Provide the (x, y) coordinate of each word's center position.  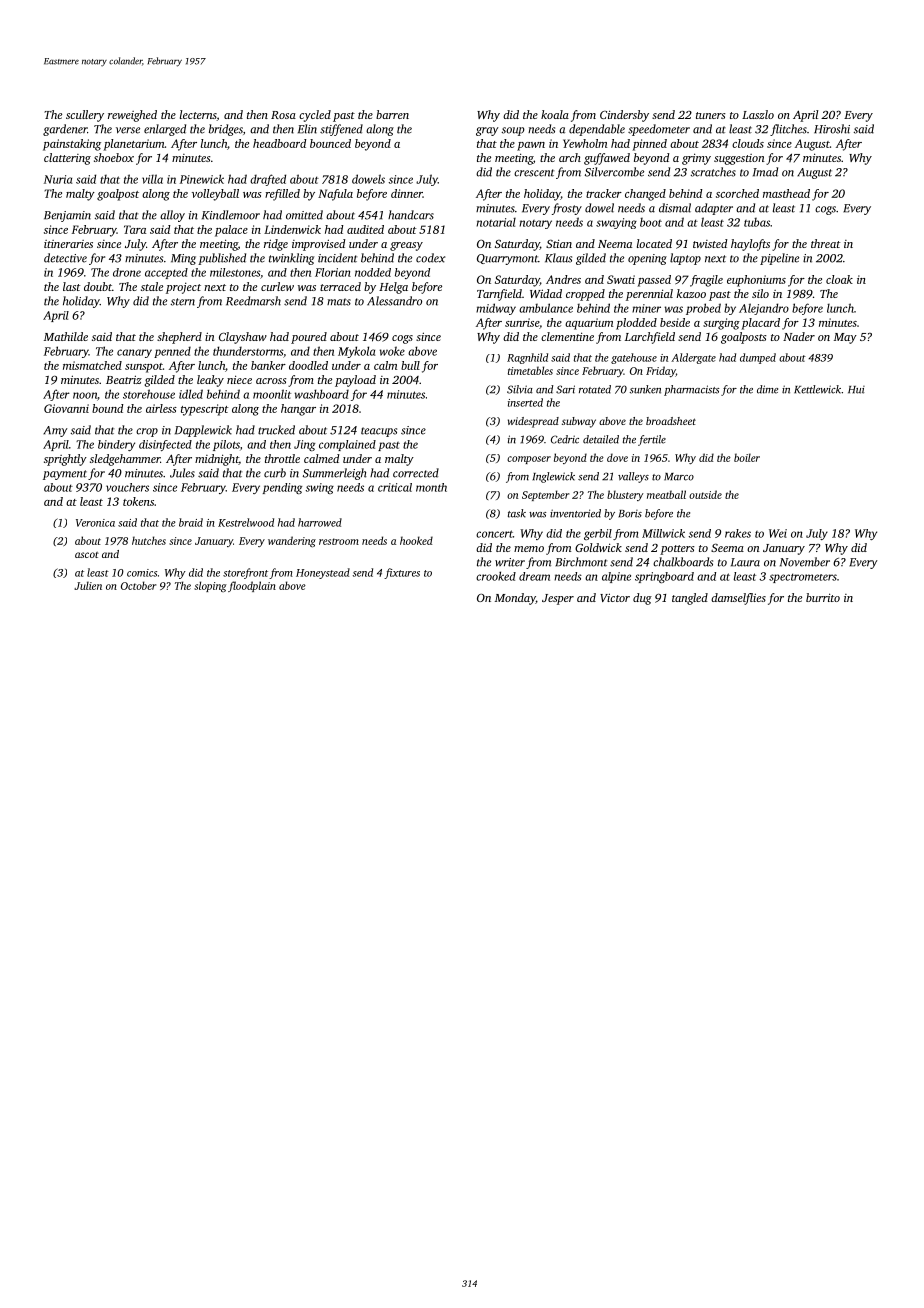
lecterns (198, 115)
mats (339, 302)
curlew (277, 286)
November (805, 562)
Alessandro (394, 301)
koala (555, 114)
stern (183, 302)
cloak (839, 279)
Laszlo (758, 114)
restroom (339, 541)
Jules (182, 473)
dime (767, 389)
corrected (416, 473)
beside (675, 322)
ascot (87, 555)
